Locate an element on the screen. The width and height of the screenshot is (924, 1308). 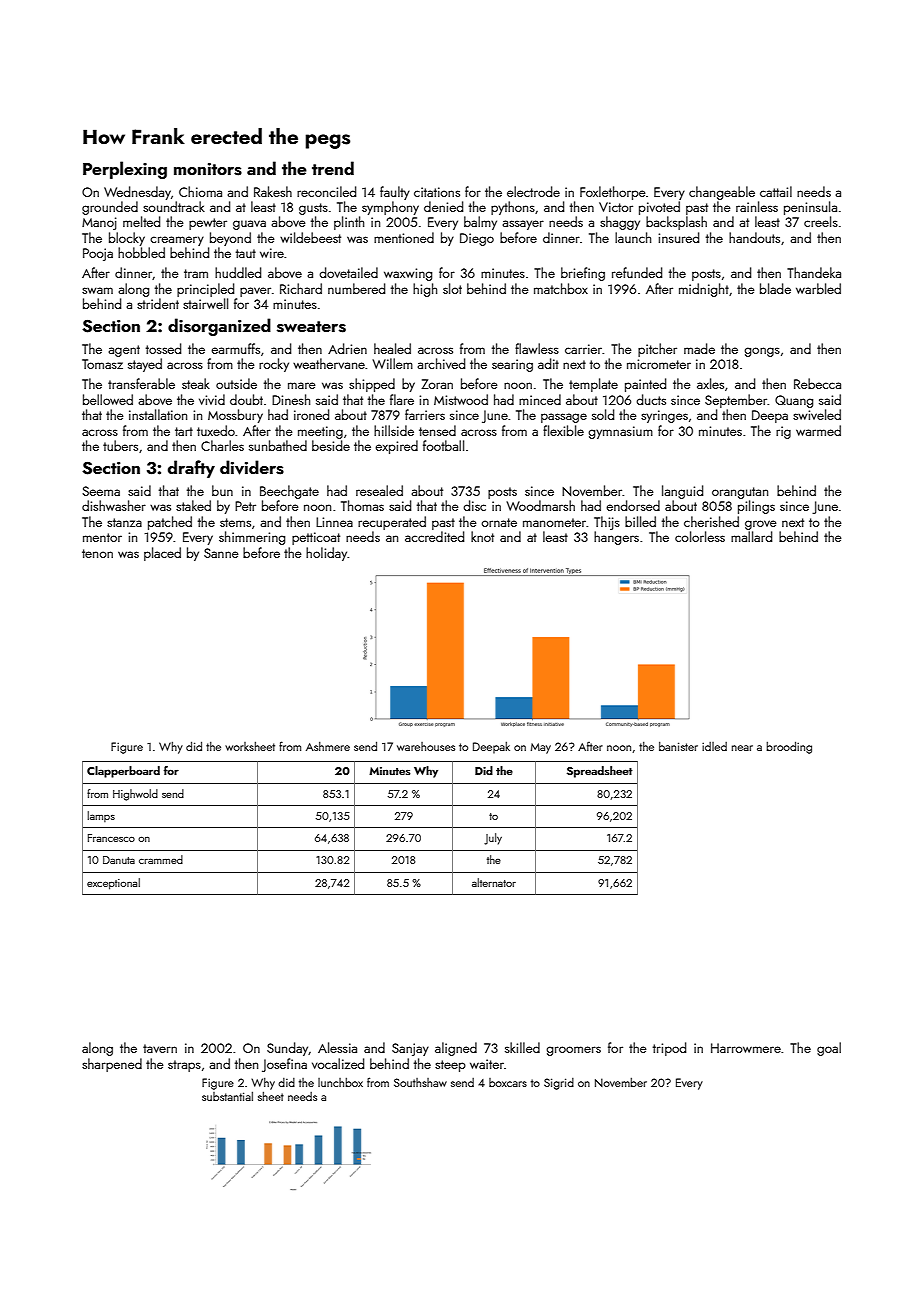
Woodmarsh is located at coordinates (540, 505).
